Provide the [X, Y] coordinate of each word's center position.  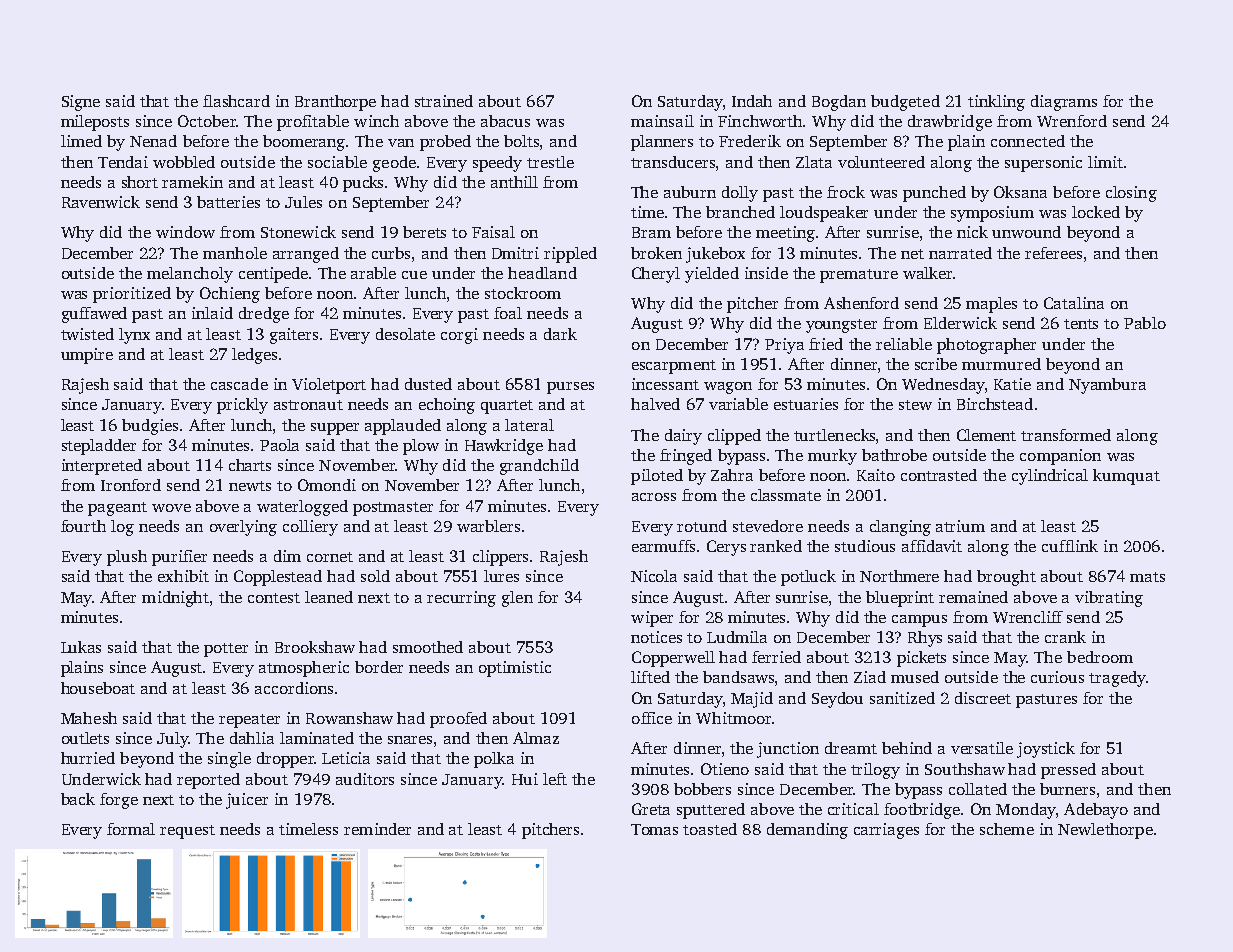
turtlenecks [834, 435]
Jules [303, 202]
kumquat [1126, 477]
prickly [242, 406]
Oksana [1020, 192]
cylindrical [1050, 477]
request [187, 832]
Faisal [493, 232]
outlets [85, 738]
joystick [1046, 750]
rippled [570, 255]
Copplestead [278, 578]
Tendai [123, 162]
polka [494, 760]
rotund [702, 526]
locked [1096, 212]
